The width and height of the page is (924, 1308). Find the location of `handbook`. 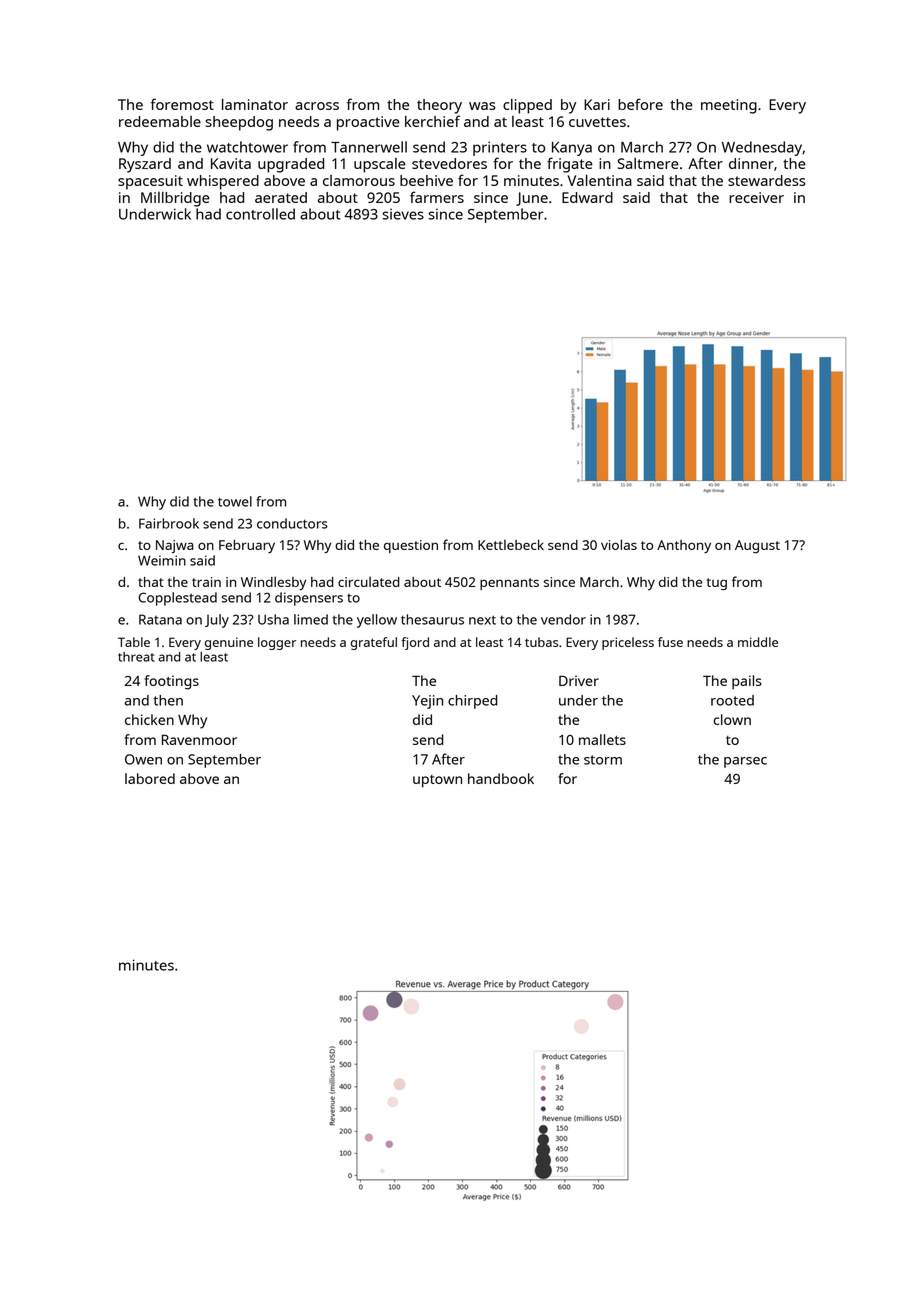

handbook is located at coordinates (501, 778).
